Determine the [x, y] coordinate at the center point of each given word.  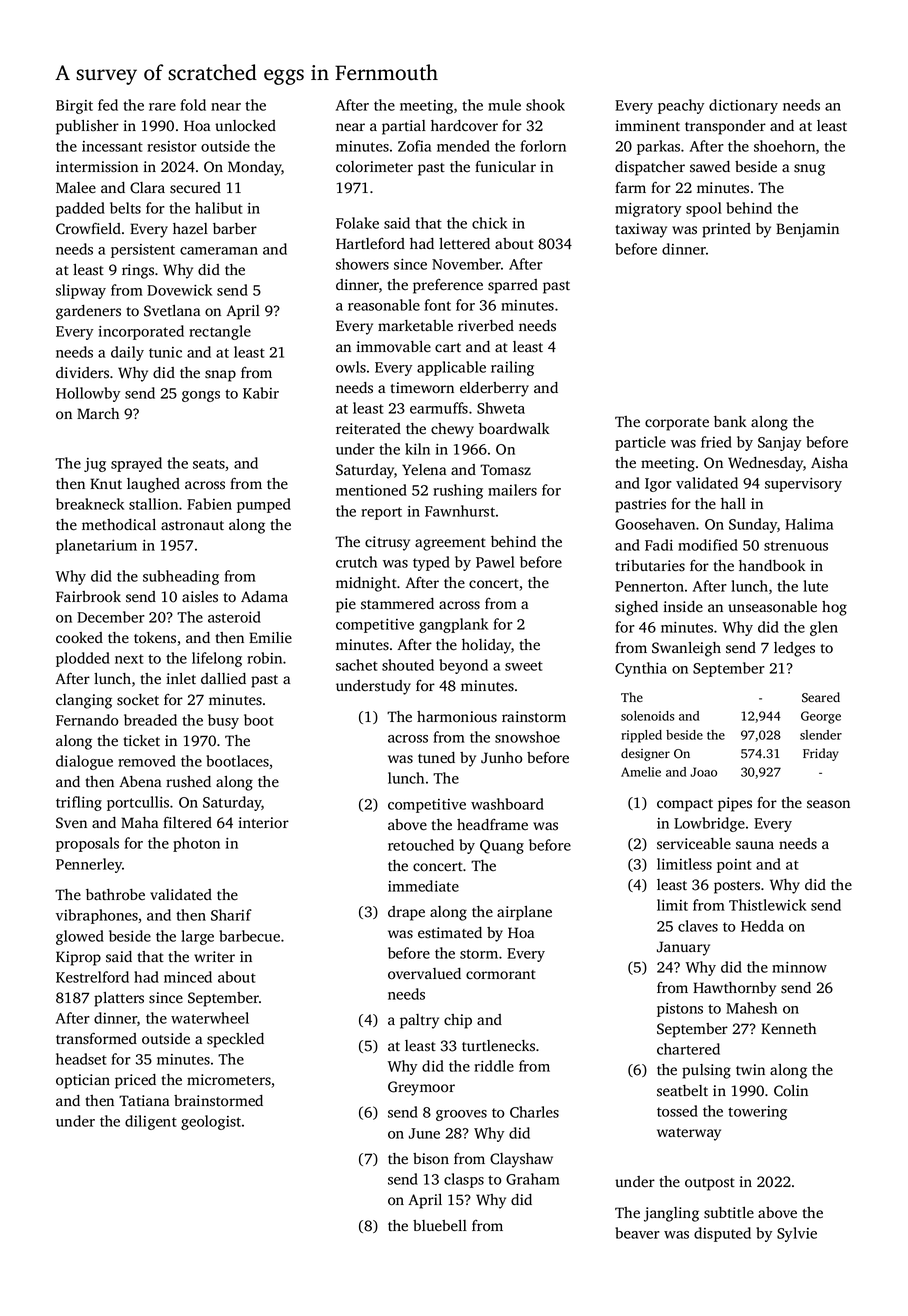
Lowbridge [709, 824]
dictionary [743, 106]
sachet [357, 665]
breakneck [90, 504]
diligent [151, 1122]
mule [504, 105]
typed [431, 563]
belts [125, 208]
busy [223, 721]
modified [708, 545]
